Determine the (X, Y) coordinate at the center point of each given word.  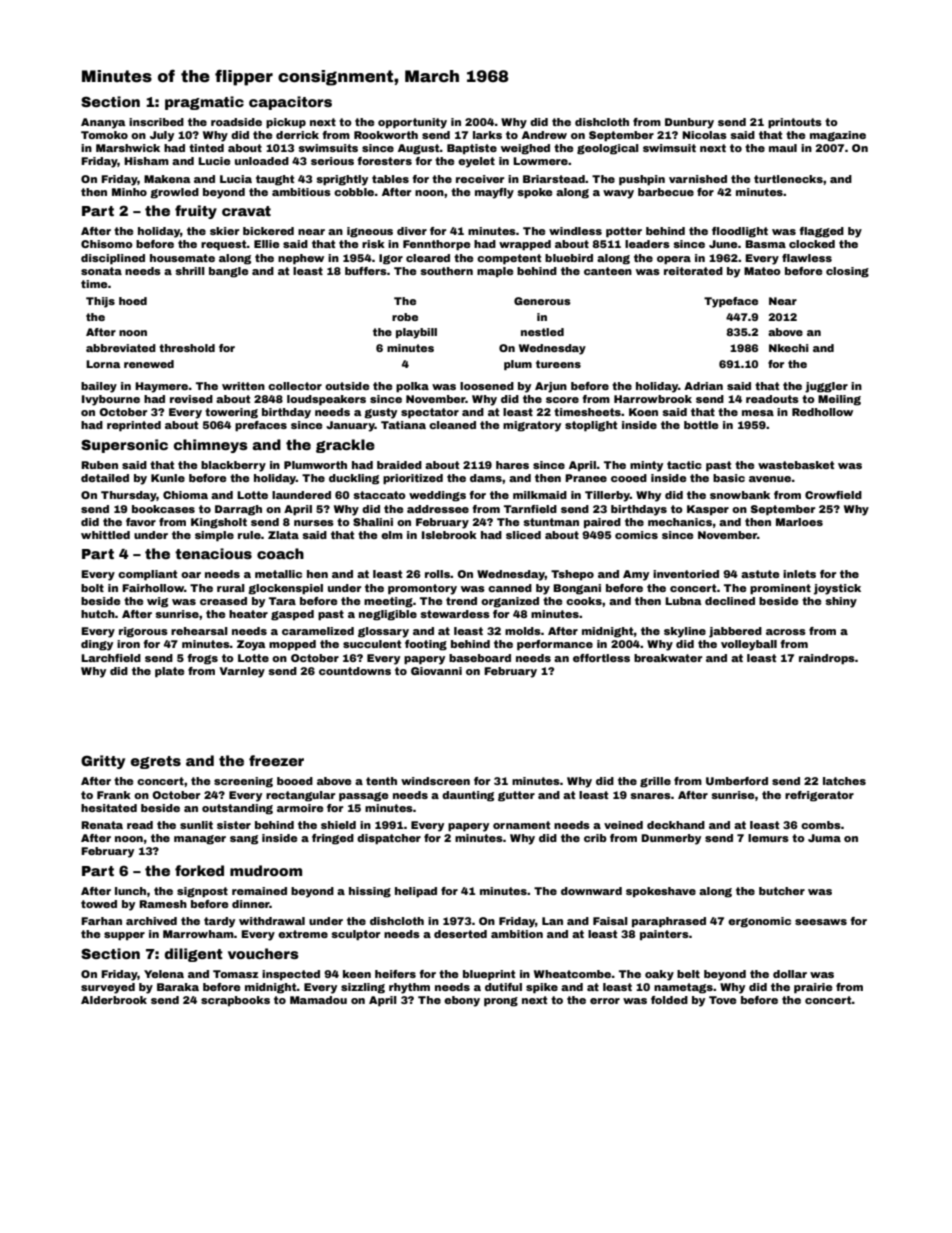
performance (555, 645)
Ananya (103, 123)
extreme (303, 934)
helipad (416, 892)
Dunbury (689, 123)
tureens (558, 364)
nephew (301, 259)
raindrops (827, 659)
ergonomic (759, 922)
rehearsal (199, 631)
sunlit (196, 825)
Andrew (544, 135)
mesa (758, 413)
